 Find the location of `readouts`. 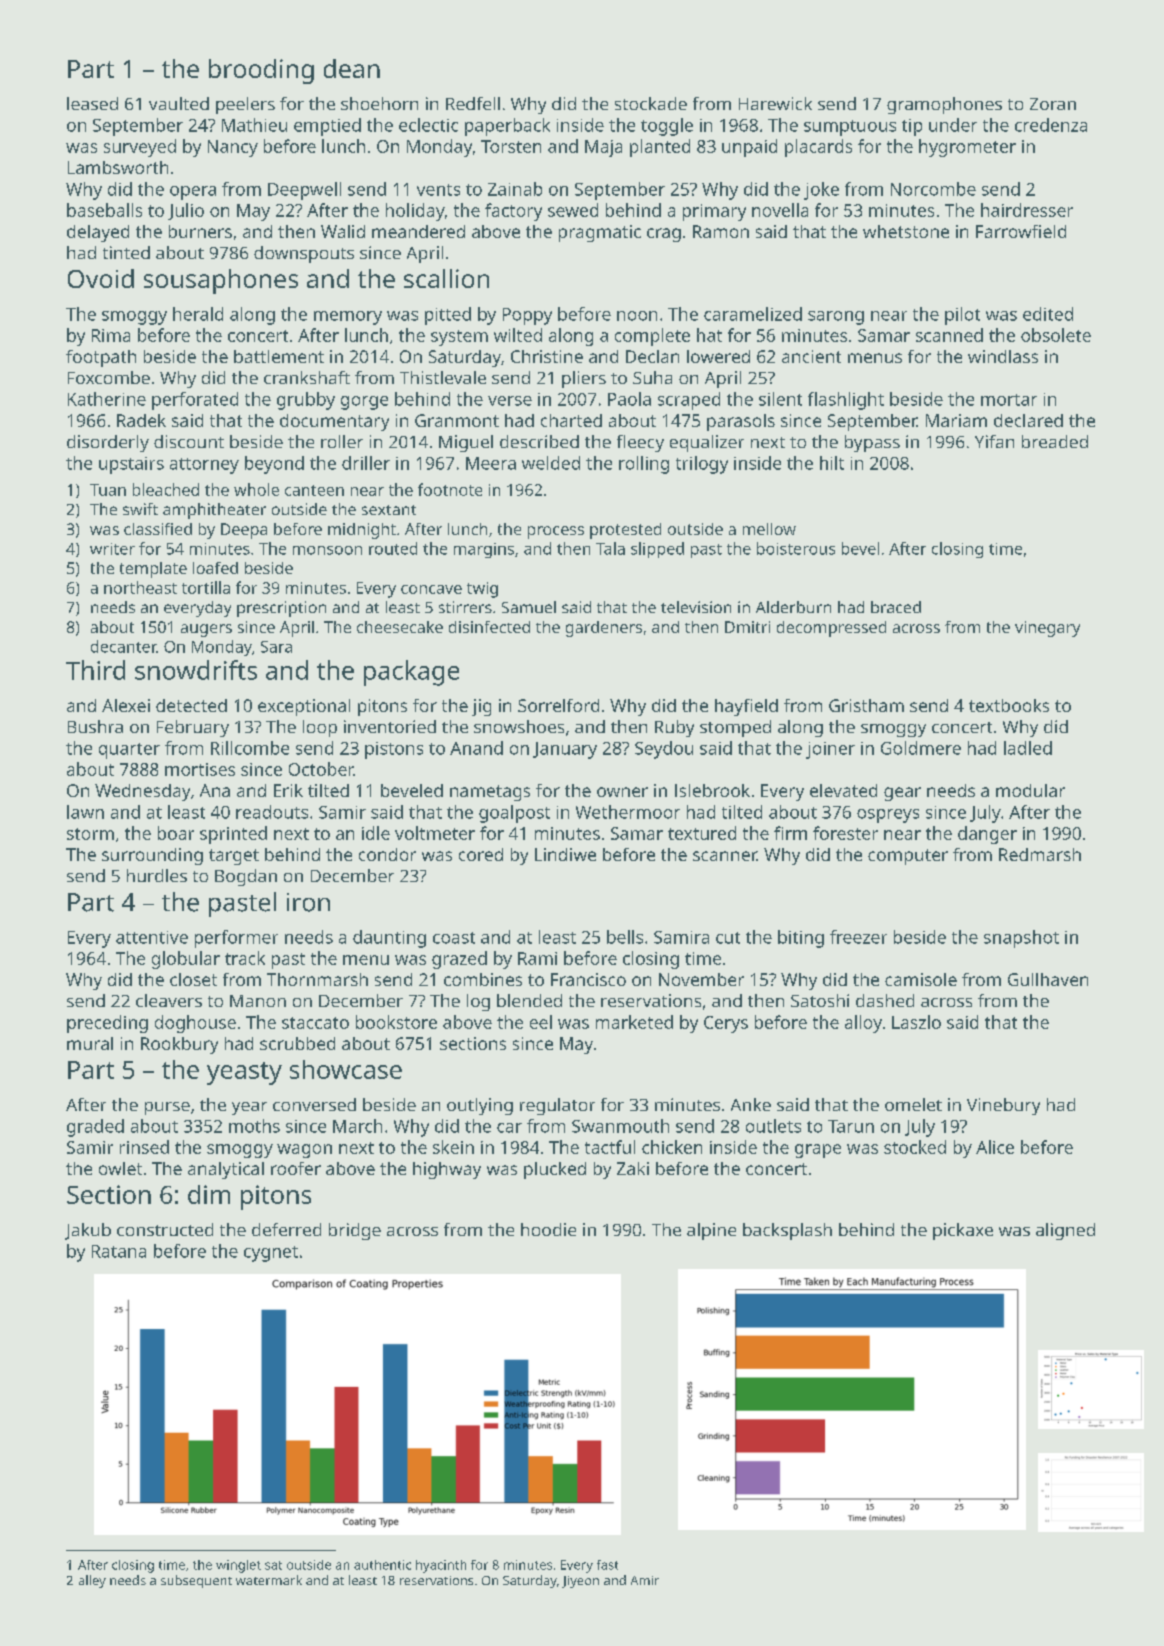

readouts is located at coordinates (272, 812).
